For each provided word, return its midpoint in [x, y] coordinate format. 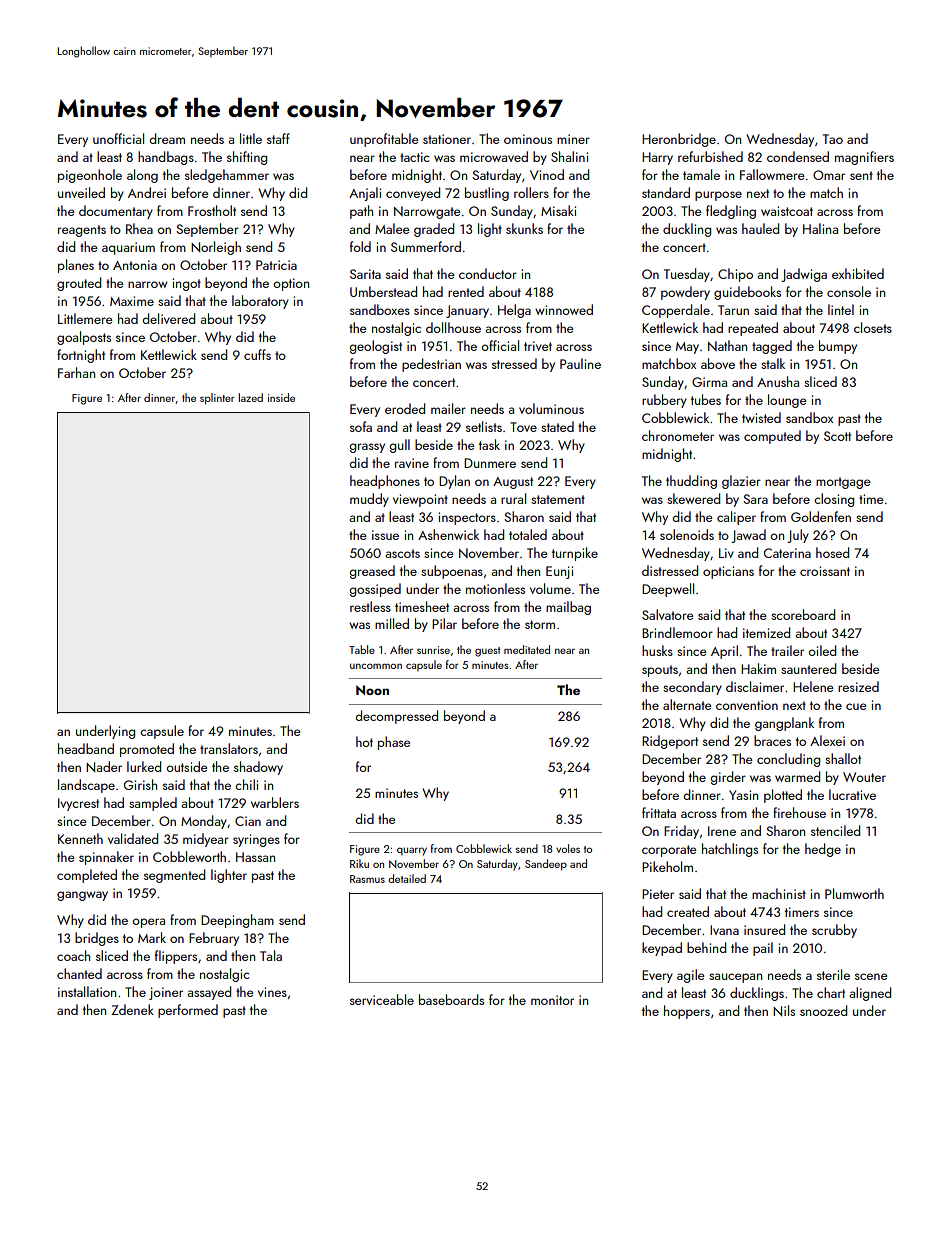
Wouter [864, 777]
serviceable [382, 999]
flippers [176, 957]
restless [370, 606]
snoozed [823, 1010]
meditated [527, 649]
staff [278, 138]
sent [861, 175]
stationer [447, 139]
